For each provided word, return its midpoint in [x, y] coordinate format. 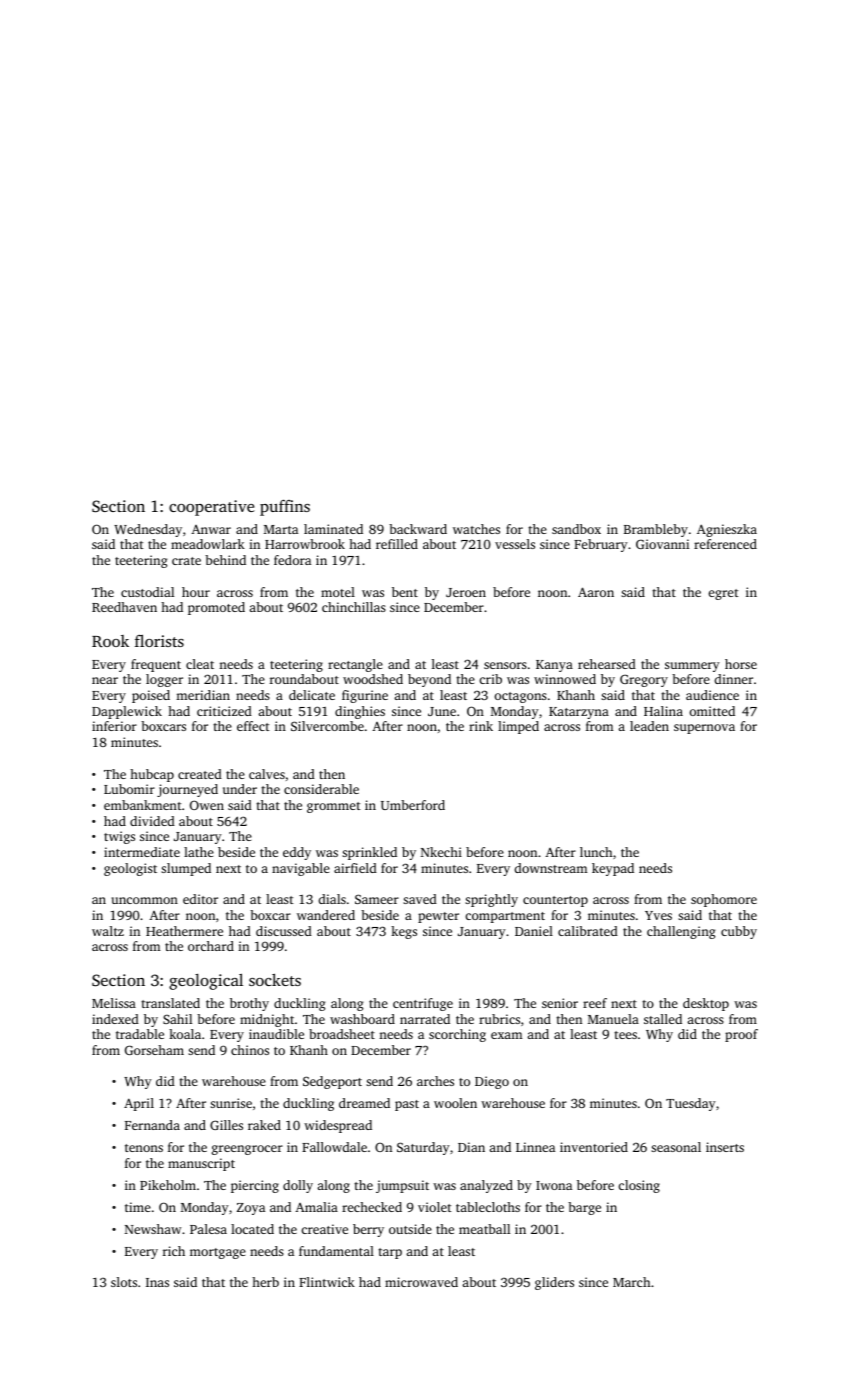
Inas [157, 1282]
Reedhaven [124, 607]
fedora [292, 560]
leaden [649, 726]
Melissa [114, 1003]
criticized [224, 711]
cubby [739, 932]
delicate [312, 695]
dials [332, 899]
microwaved [421, 1282]
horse [741, 664]
